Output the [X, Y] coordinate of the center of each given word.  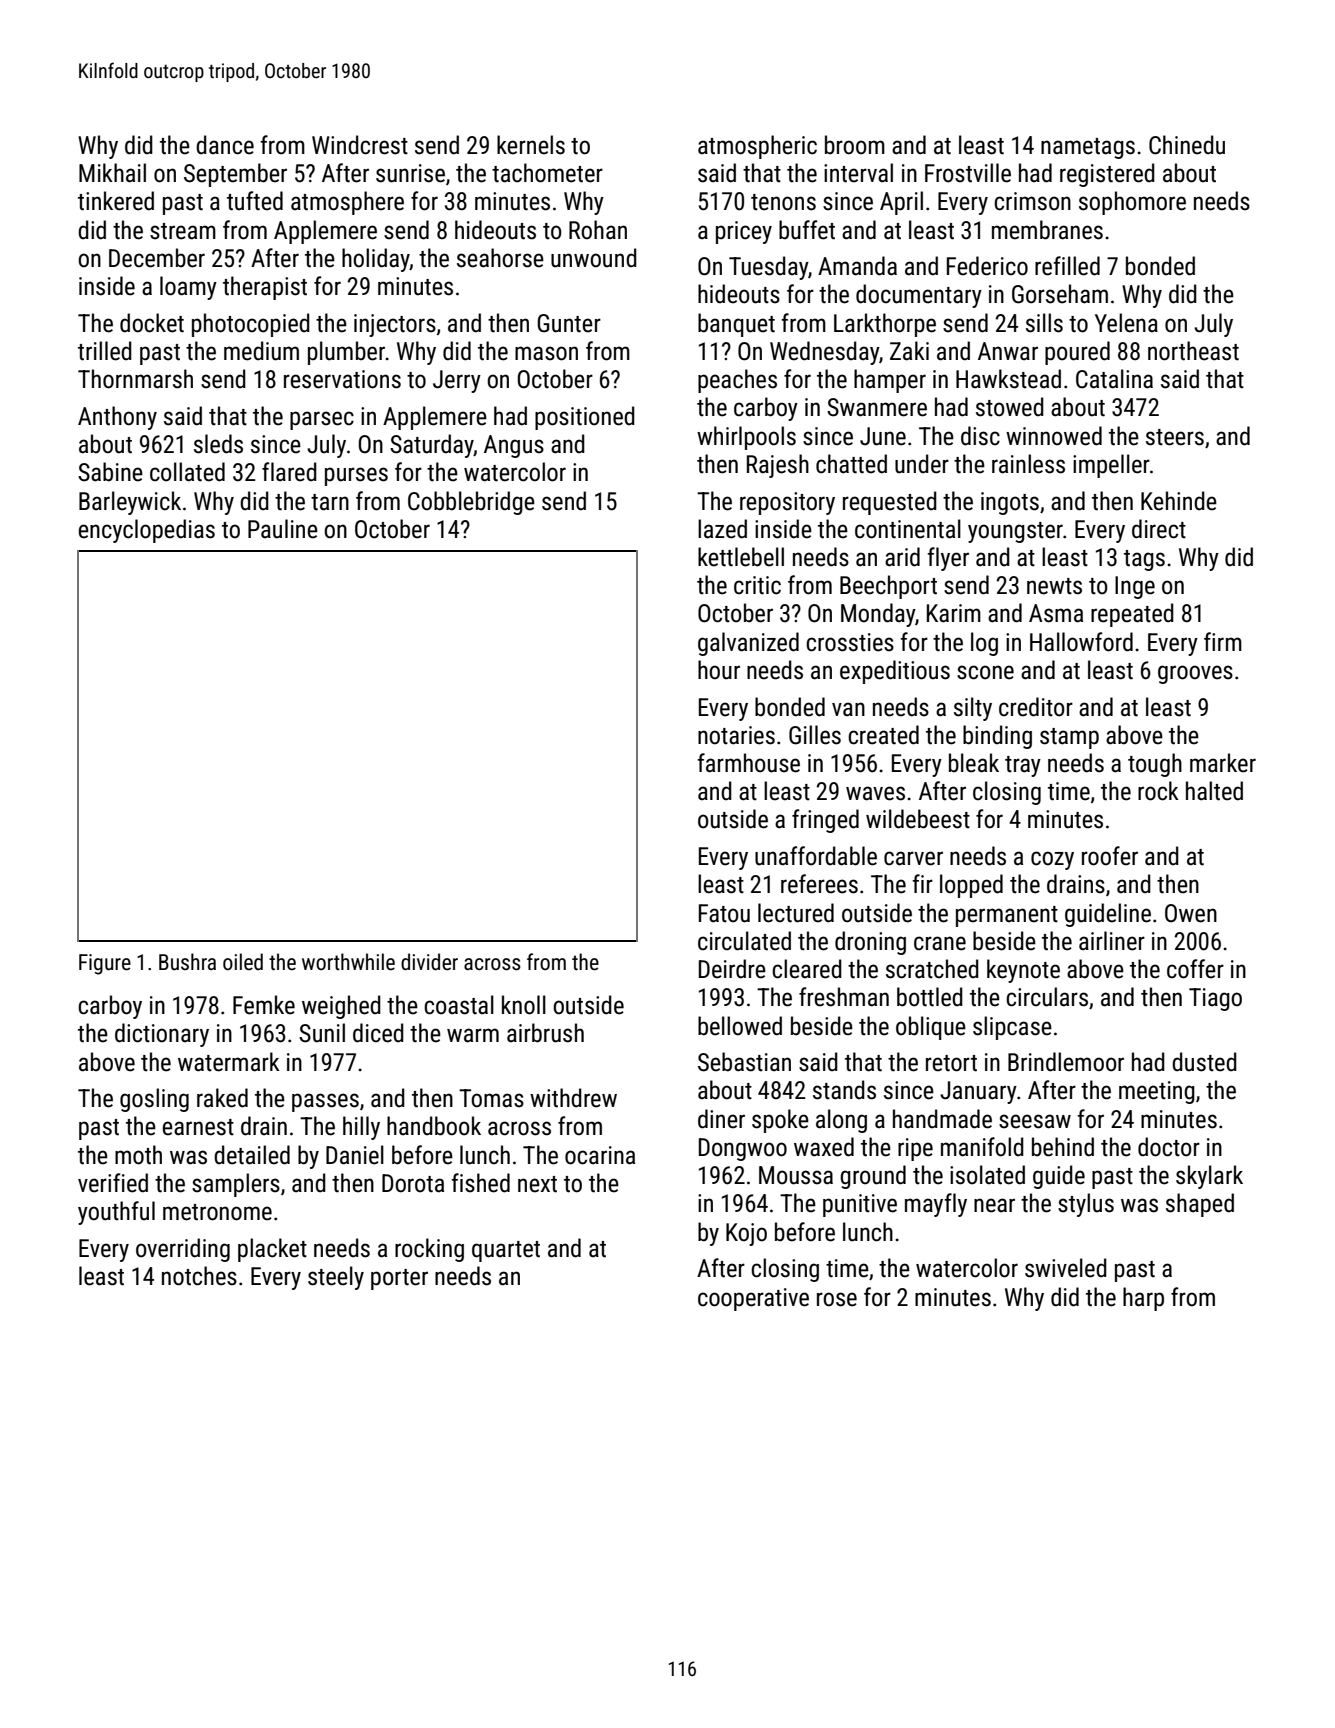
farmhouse [748, 763]
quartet [506, 1251]
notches [199, 1276]
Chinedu [1187, 145]
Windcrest [360, 145]
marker [1223, 763]
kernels [531, 145]
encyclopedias [147, 531]
